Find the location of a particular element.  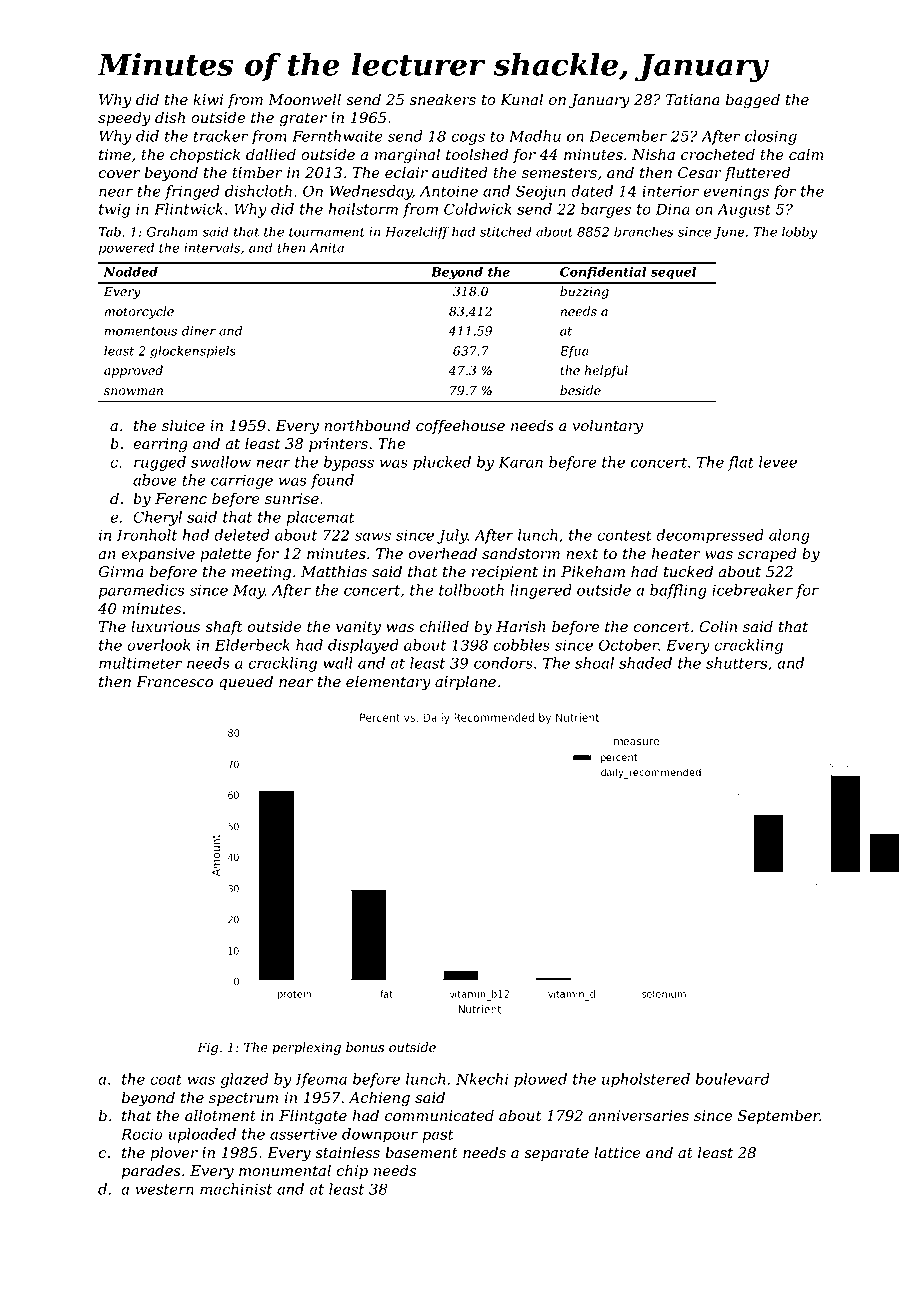

Rocio is located at coordinates (142, 1134).
